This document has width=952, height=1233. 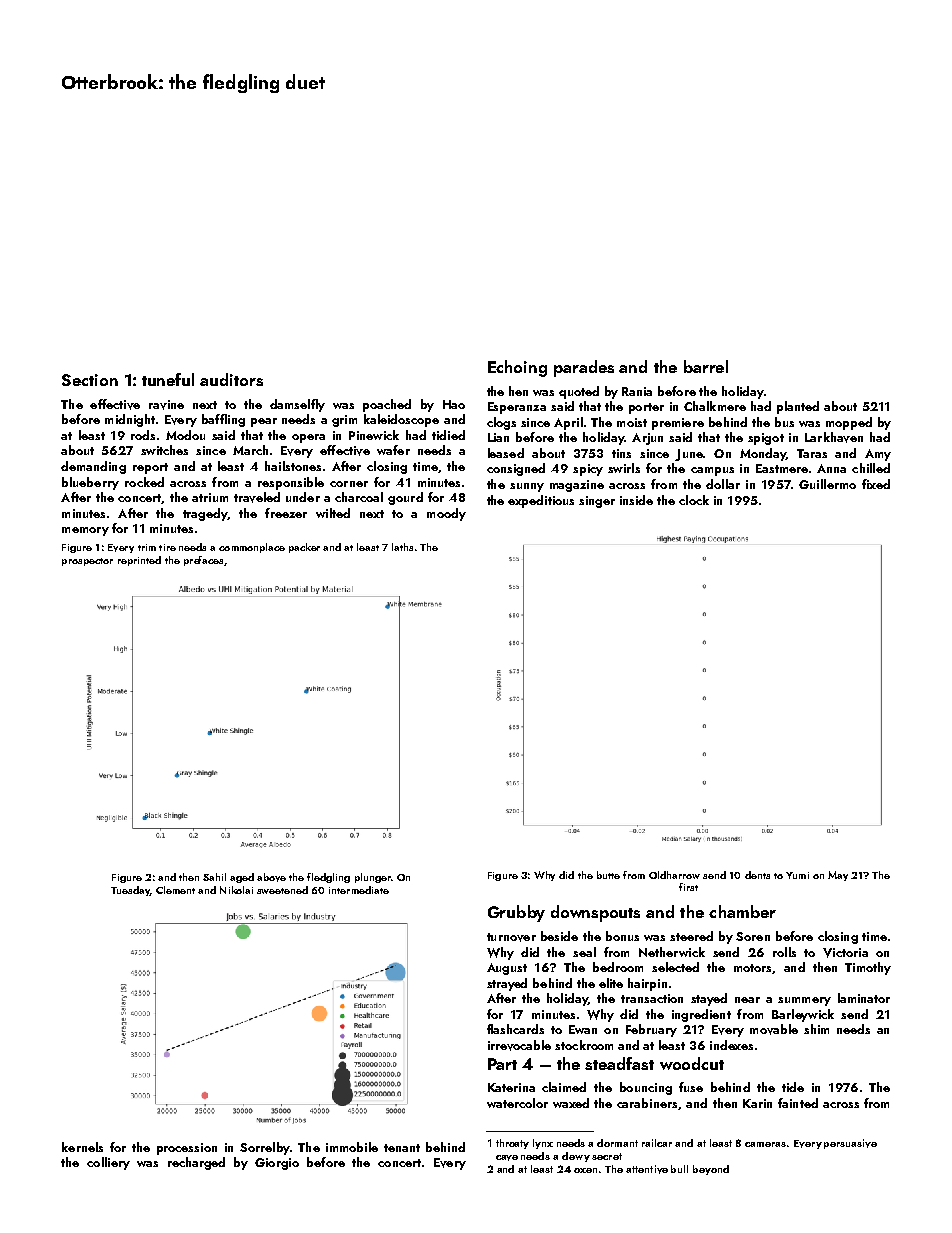 What do you see at coordinates (231, 379) in the document?
I see `auditors` at bounding box center [231, 379].
